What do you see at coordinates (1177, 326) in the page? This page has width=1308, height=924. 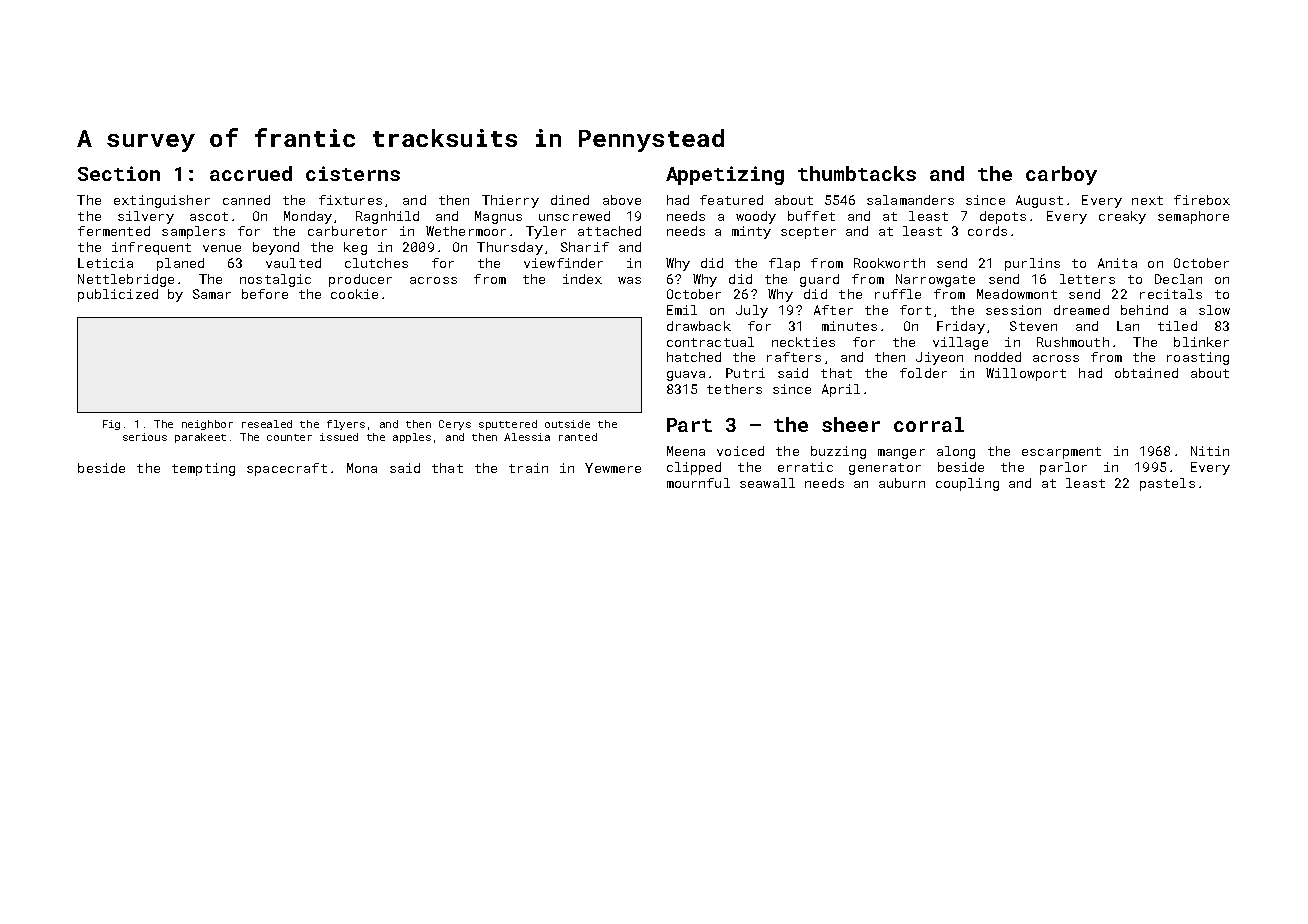 I see `tiled` at bounding box center [1177, 326].
